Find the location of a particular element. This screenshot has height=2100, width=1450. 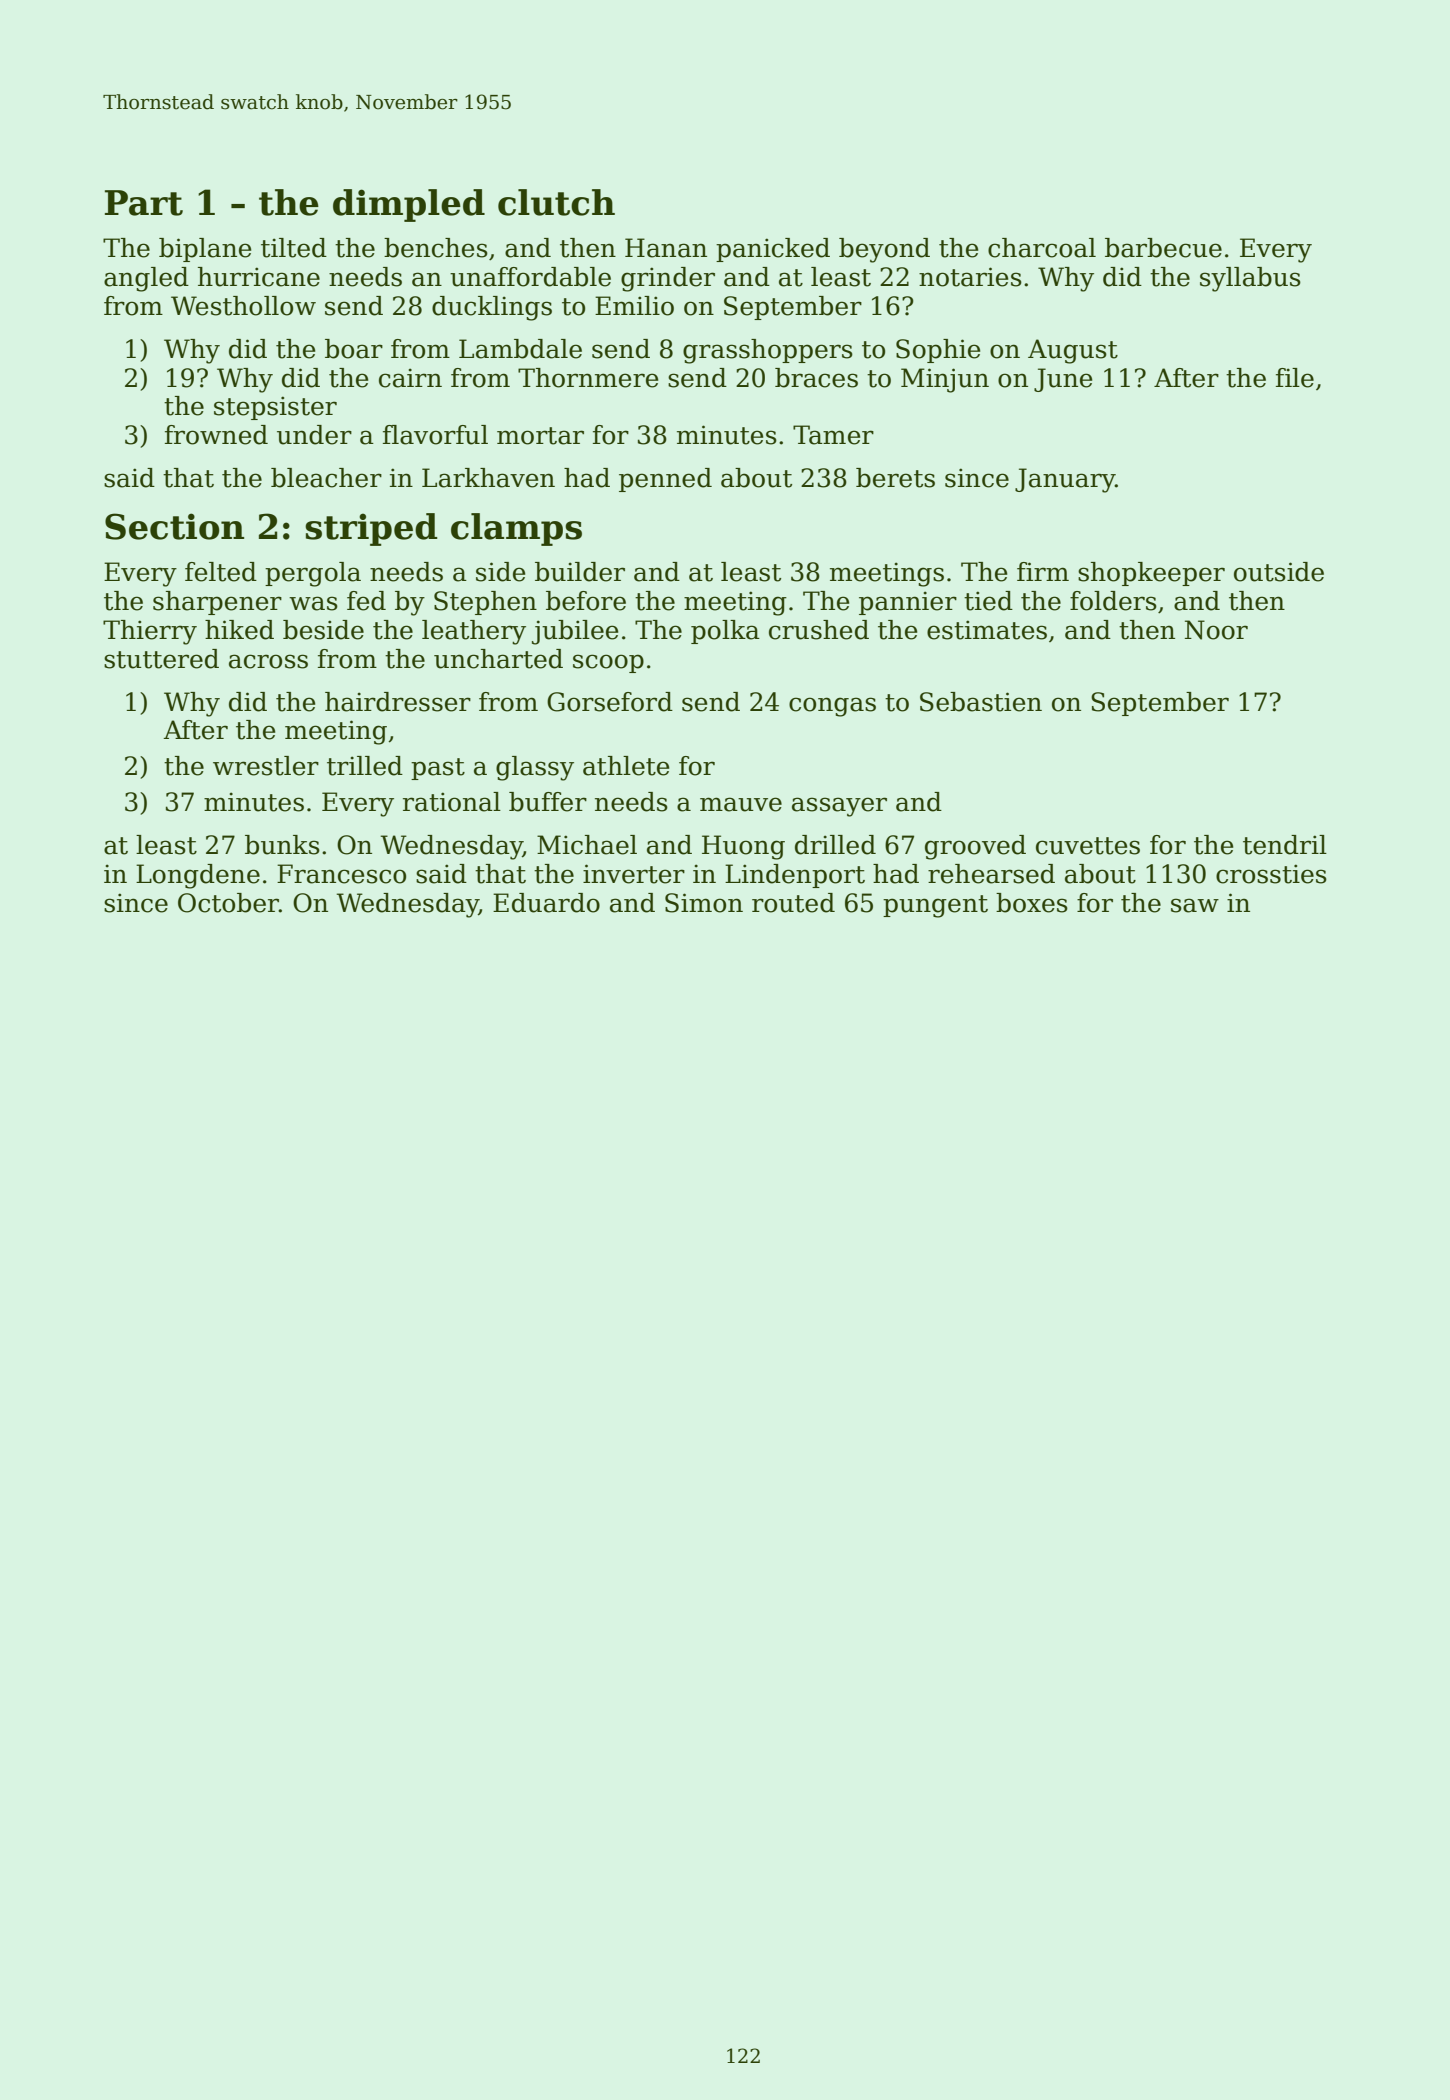

stuttered is located at coordinates (161, 659).
